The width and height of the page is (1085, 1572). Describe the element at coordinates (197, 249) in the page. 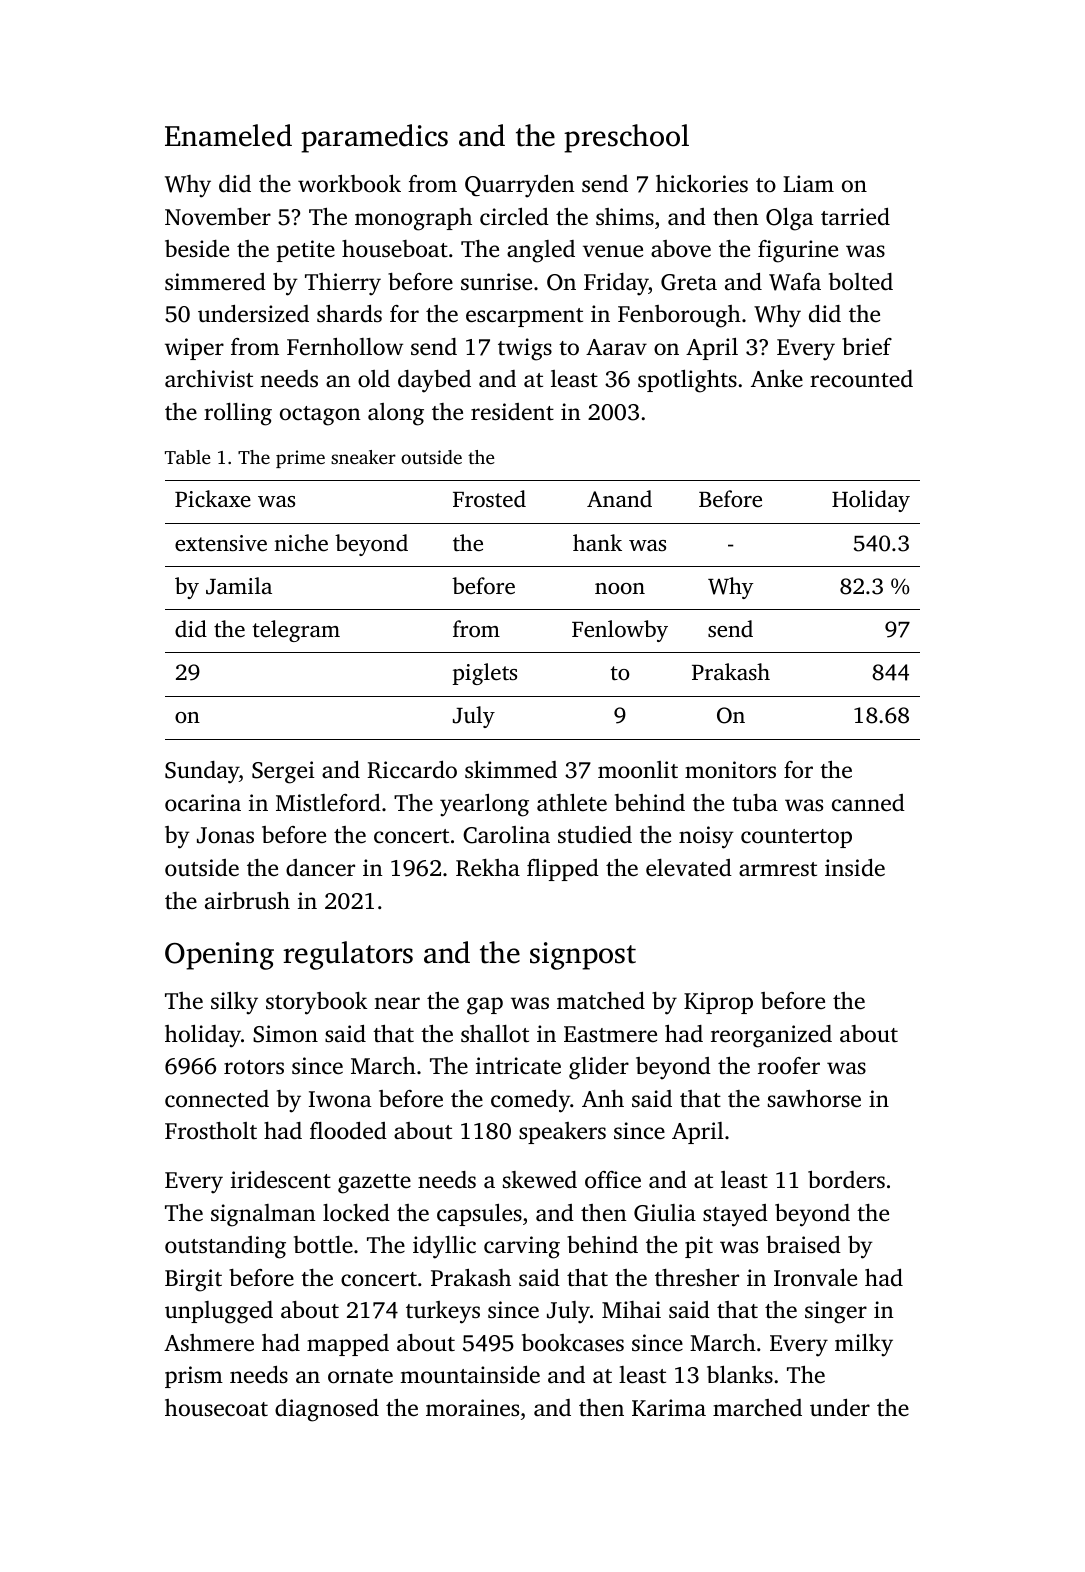

I see `beside` at that location.
